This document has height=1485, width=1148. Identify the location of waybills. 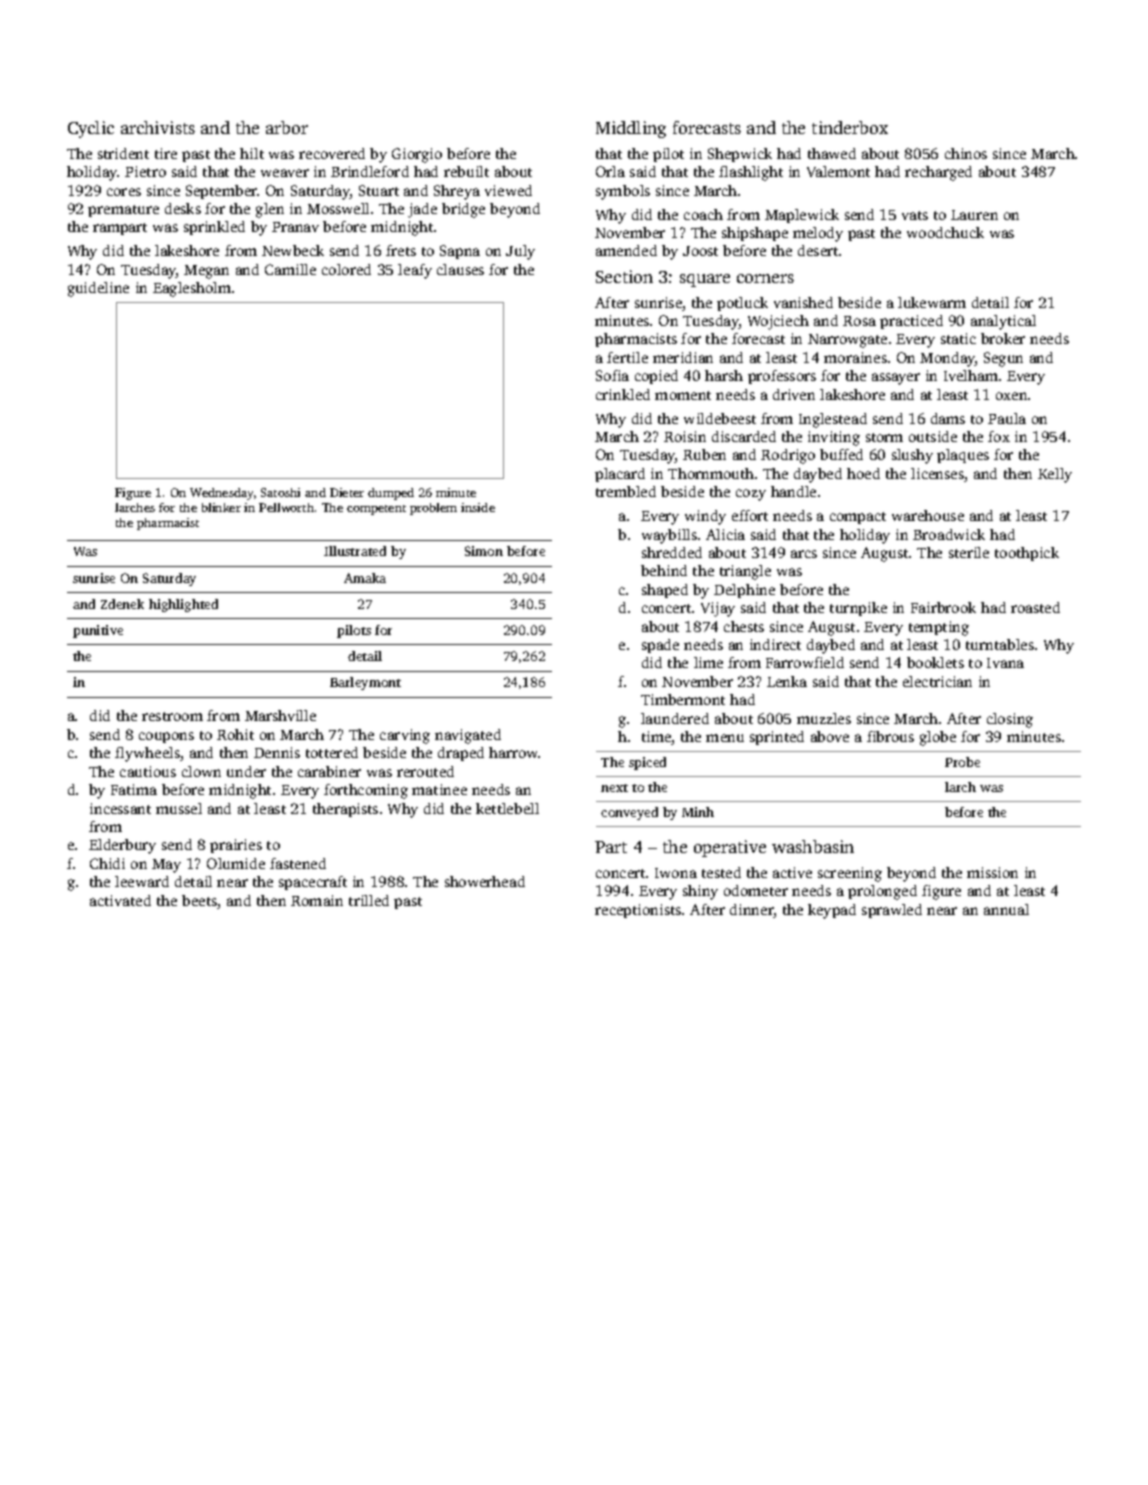
(669, 536).
